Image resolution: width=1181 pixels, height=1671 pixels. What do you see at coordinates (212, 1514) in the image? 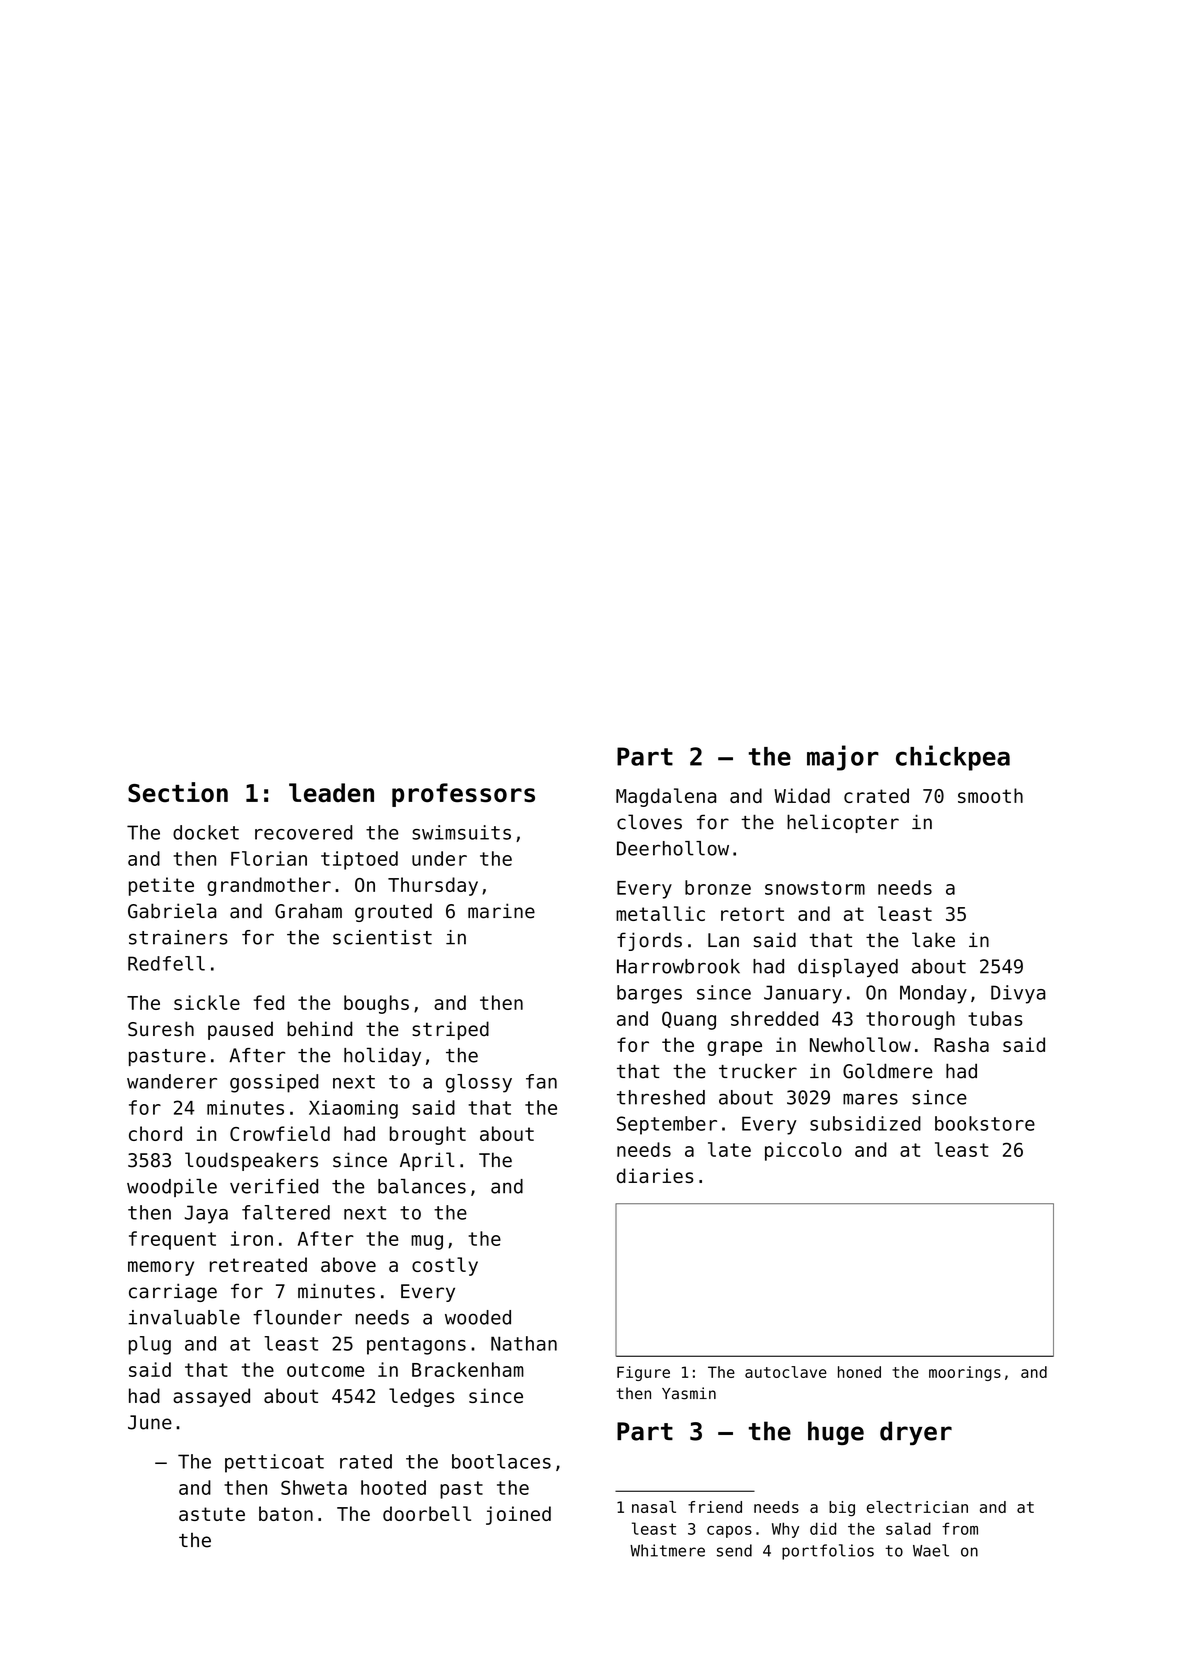
I see `astute` at bounding box center [212, 1514].
